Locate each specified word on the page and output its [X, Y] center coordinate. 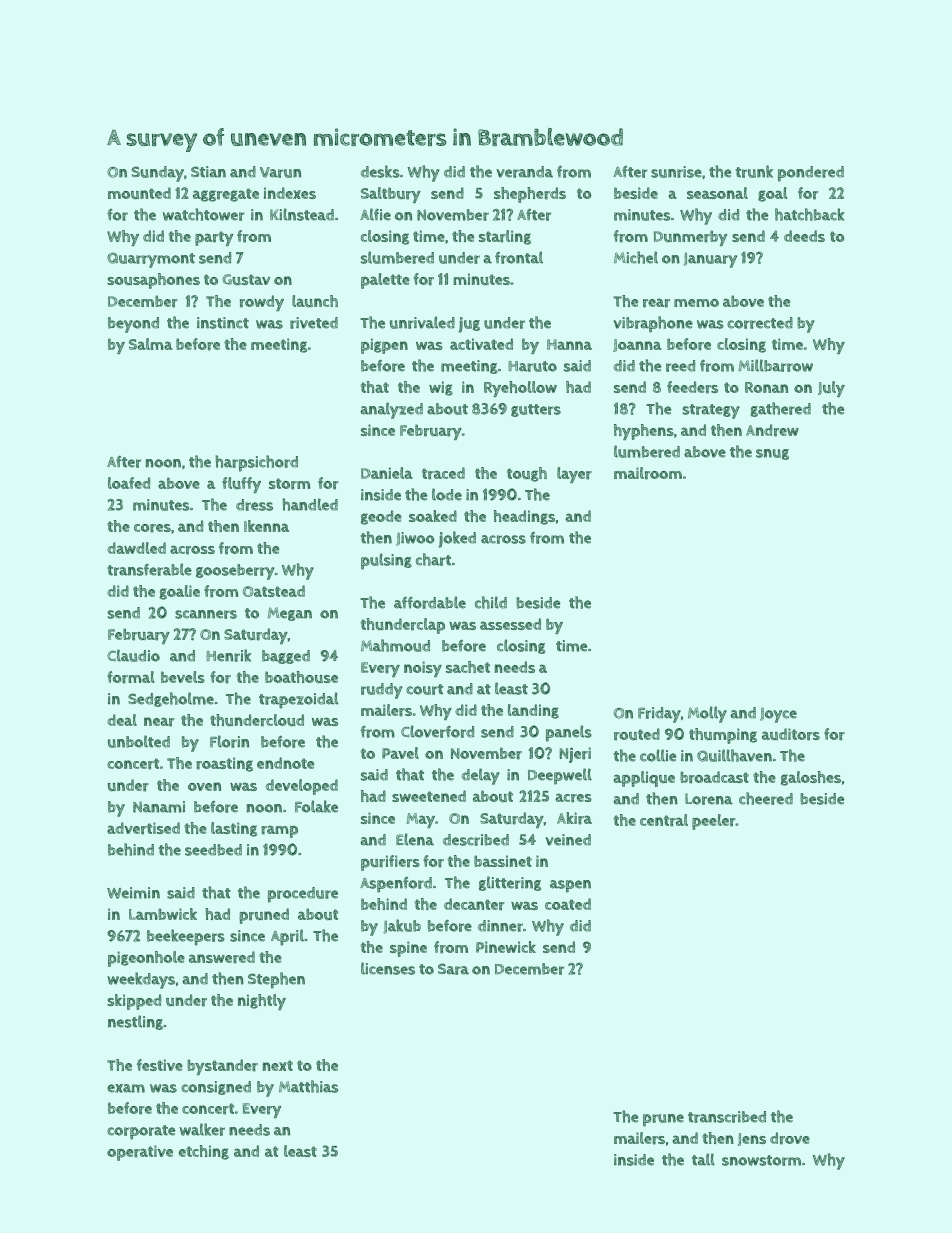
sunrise [676, 172]
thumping [723, 736]
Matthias [308, 1086]
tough [527, 474]
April [287, 937]
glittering [510, 883]
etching [204, 1152]
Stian [208, 172]
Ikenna [266, 526]
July [831, 389]
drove [790, 1138]
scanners [206, 614]
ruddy [381, 691]
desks [380, 171]
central [664, 820]
